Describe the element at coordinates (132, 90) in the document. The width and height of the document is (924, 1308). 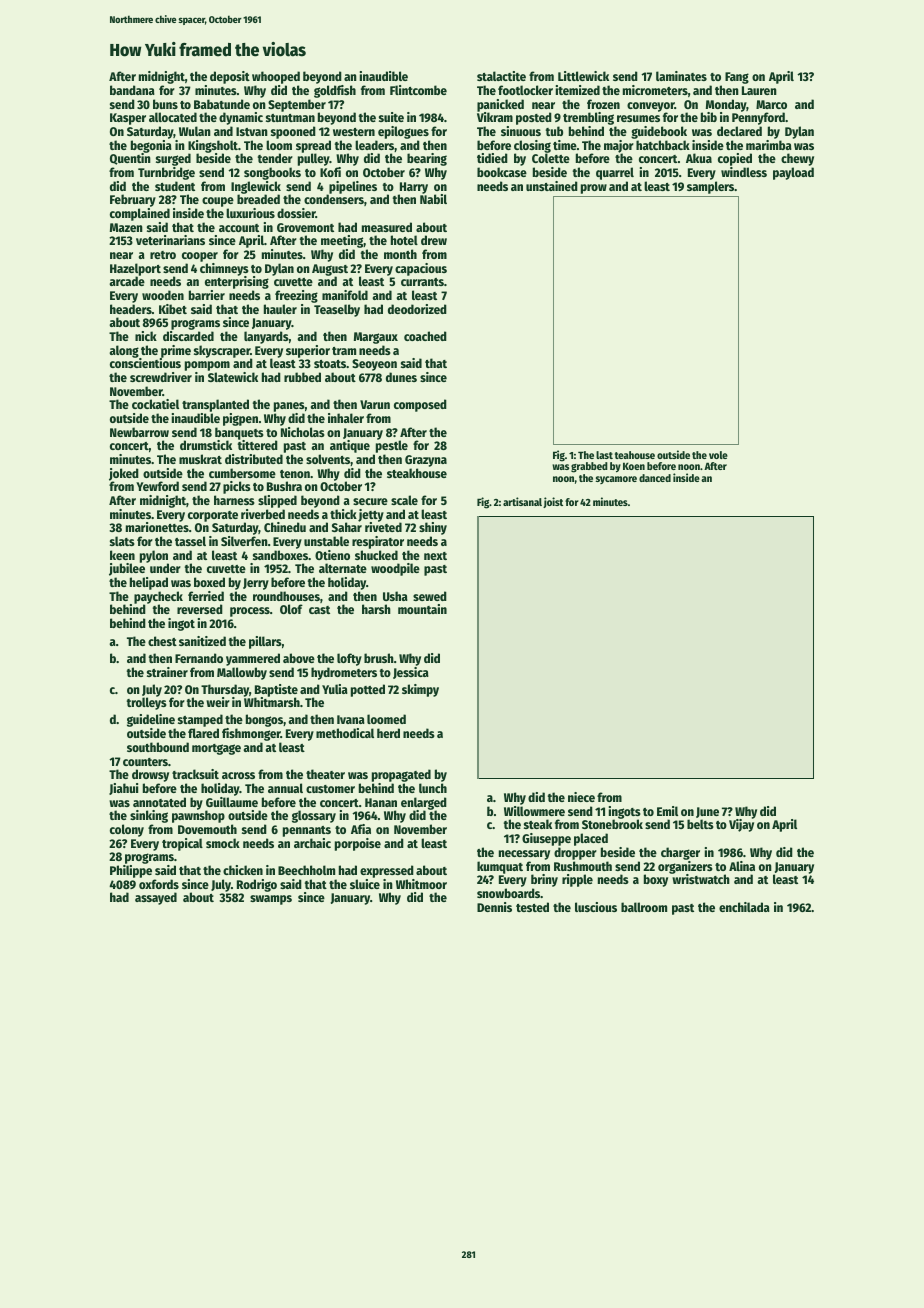
I see `bandana` at that location.
